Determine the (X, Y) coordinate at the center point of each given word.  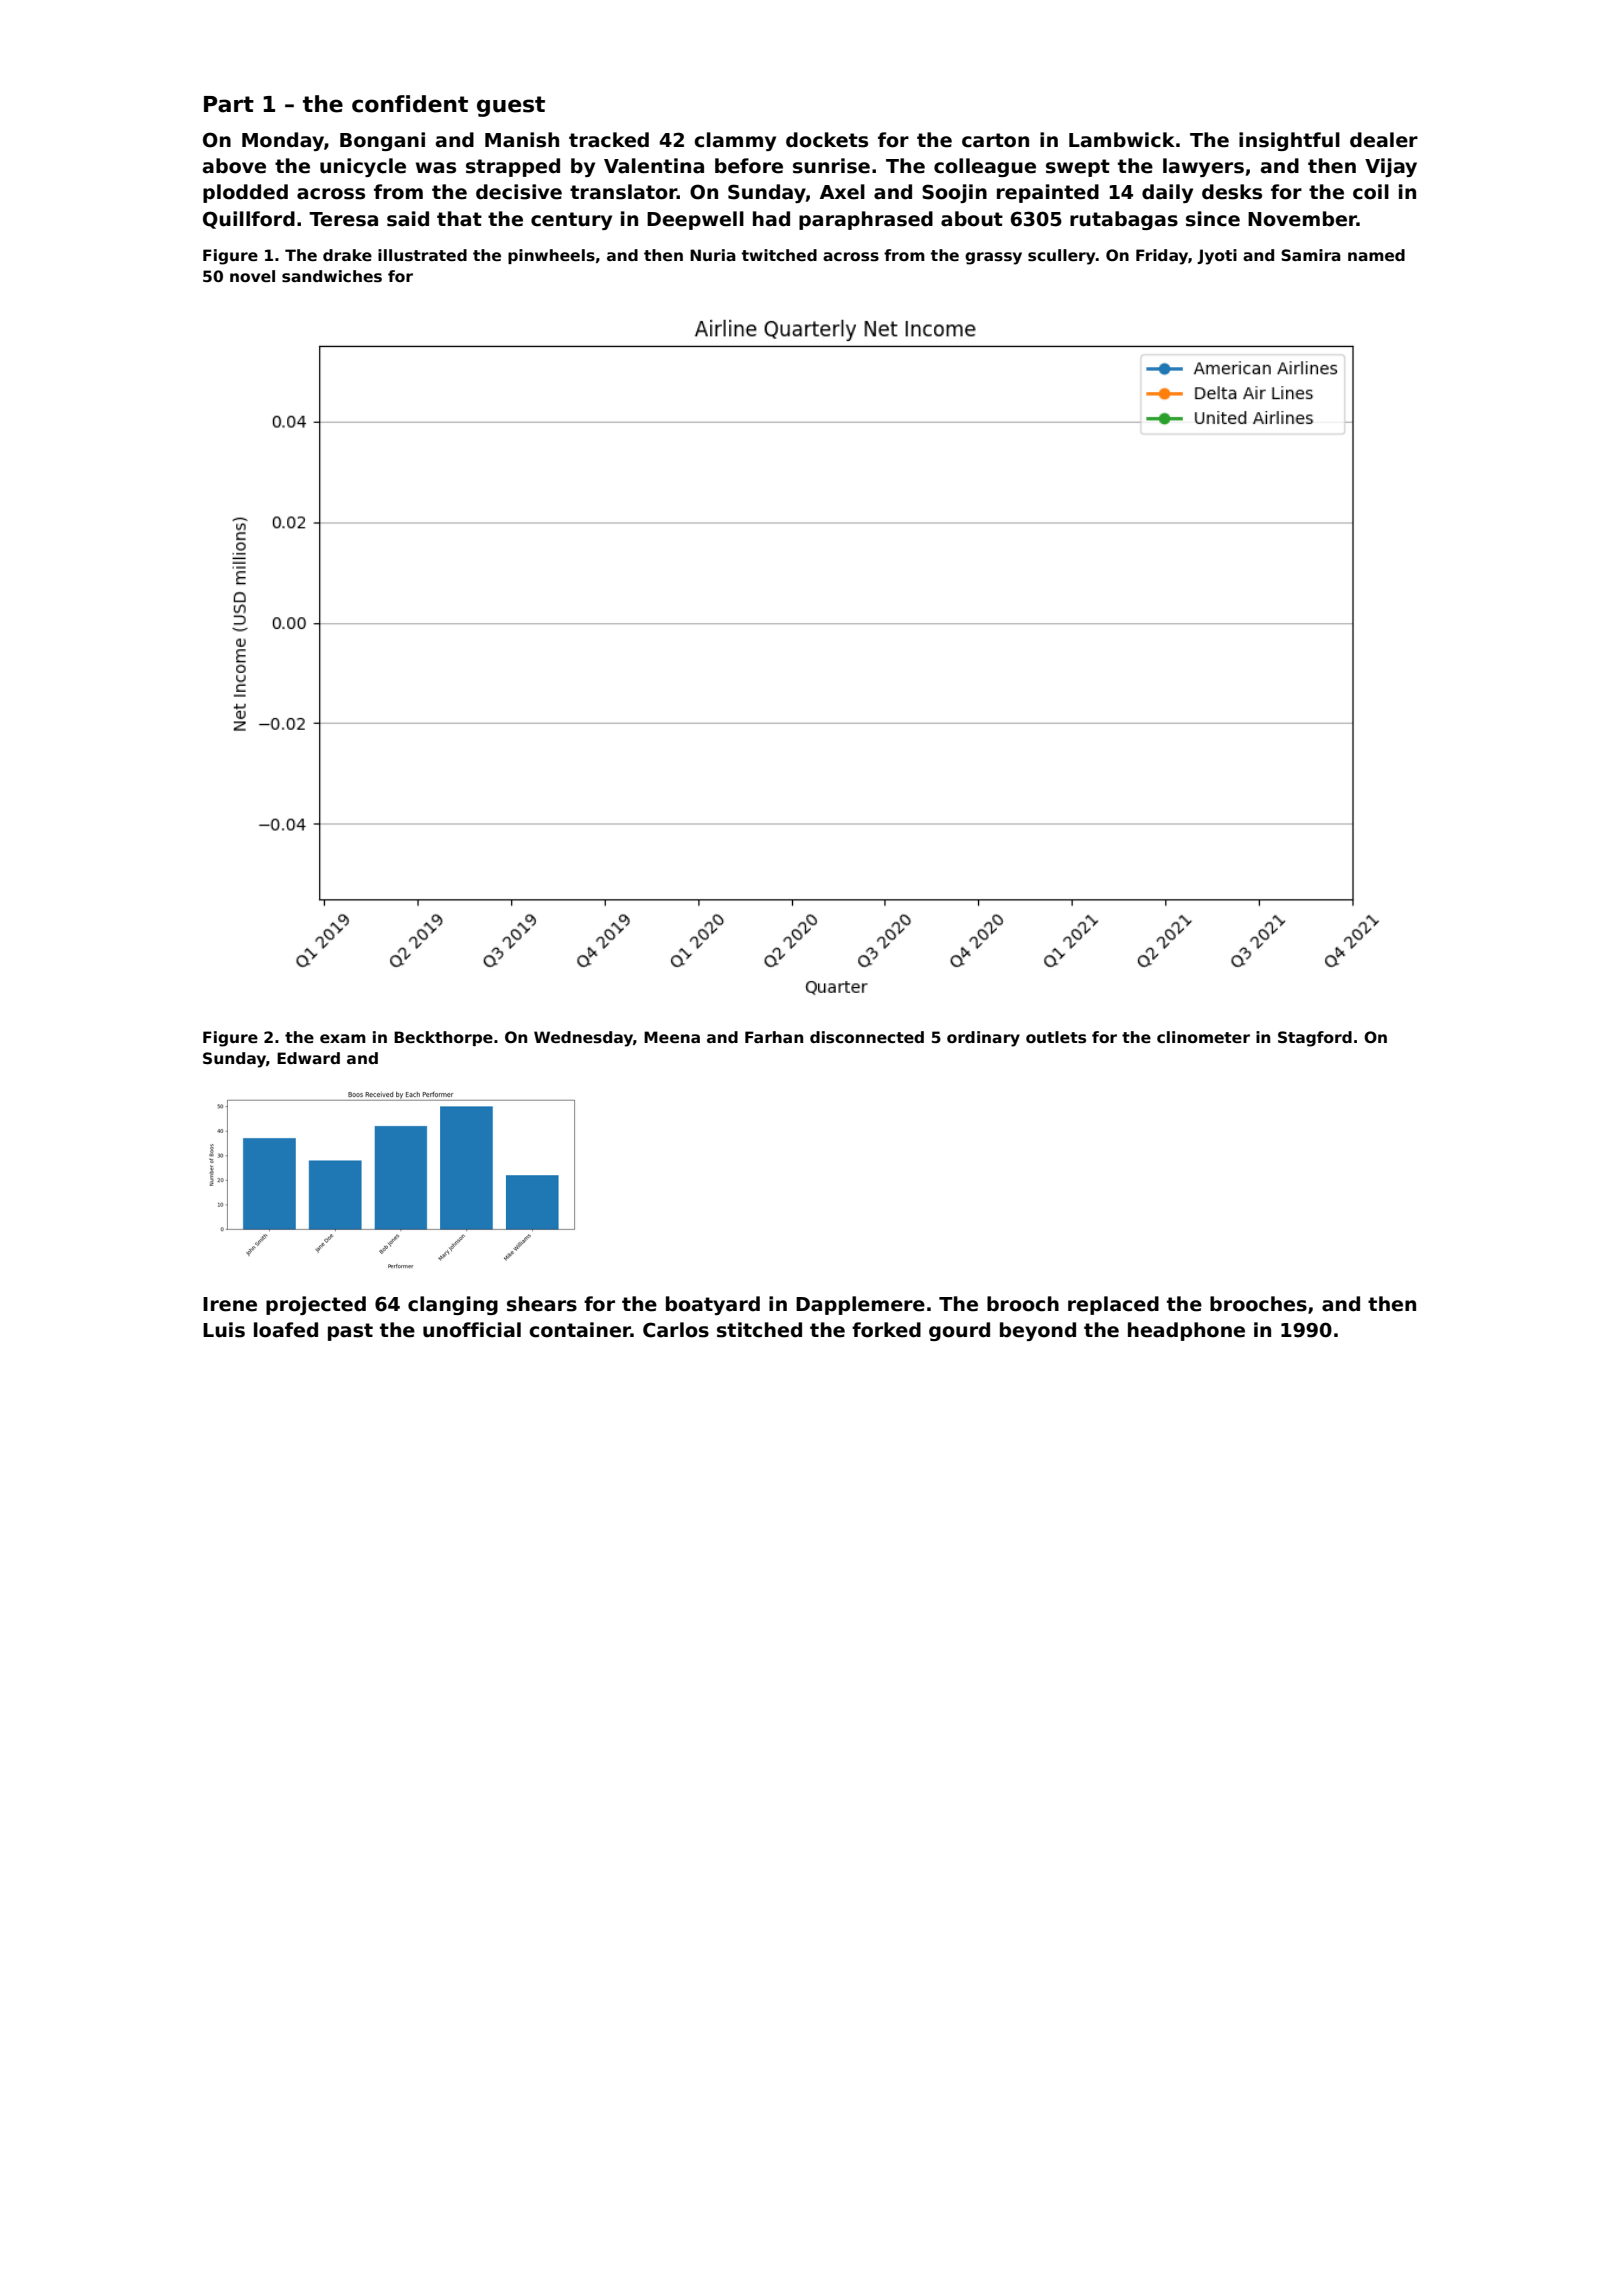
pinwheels (551, 256)
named (1376, 255)
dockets (827, 140)
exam (343, 1038)
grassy (993, 258)
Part (229, 104)
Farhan (774, 1037)
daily (1167, 193)
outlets (1056, 1037)
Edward (308, 1058)
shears (542, 1304)
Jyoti (1217, 257)
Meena (672, 1037)
